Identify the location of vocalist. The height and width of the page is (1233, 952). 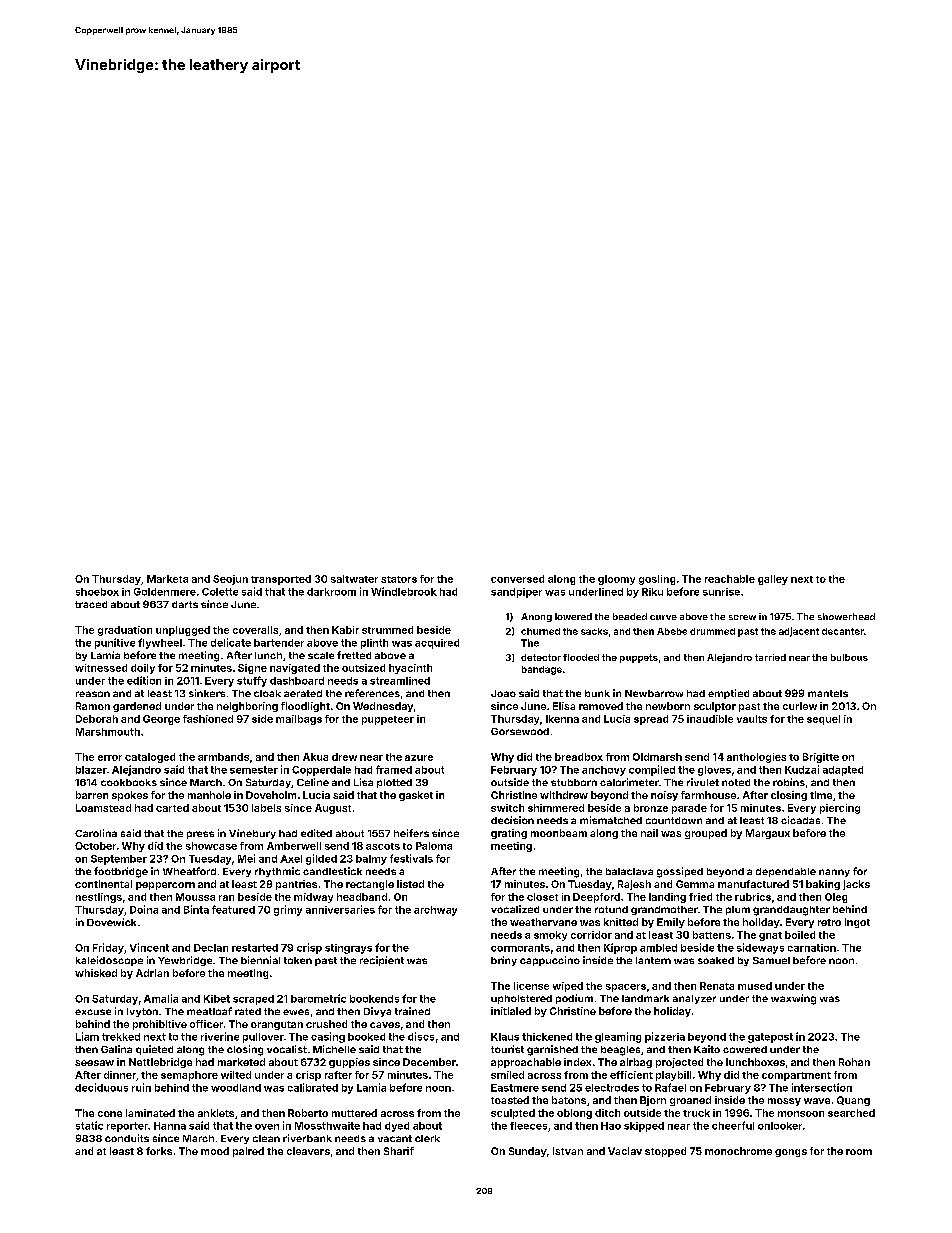
(287, 1049).
